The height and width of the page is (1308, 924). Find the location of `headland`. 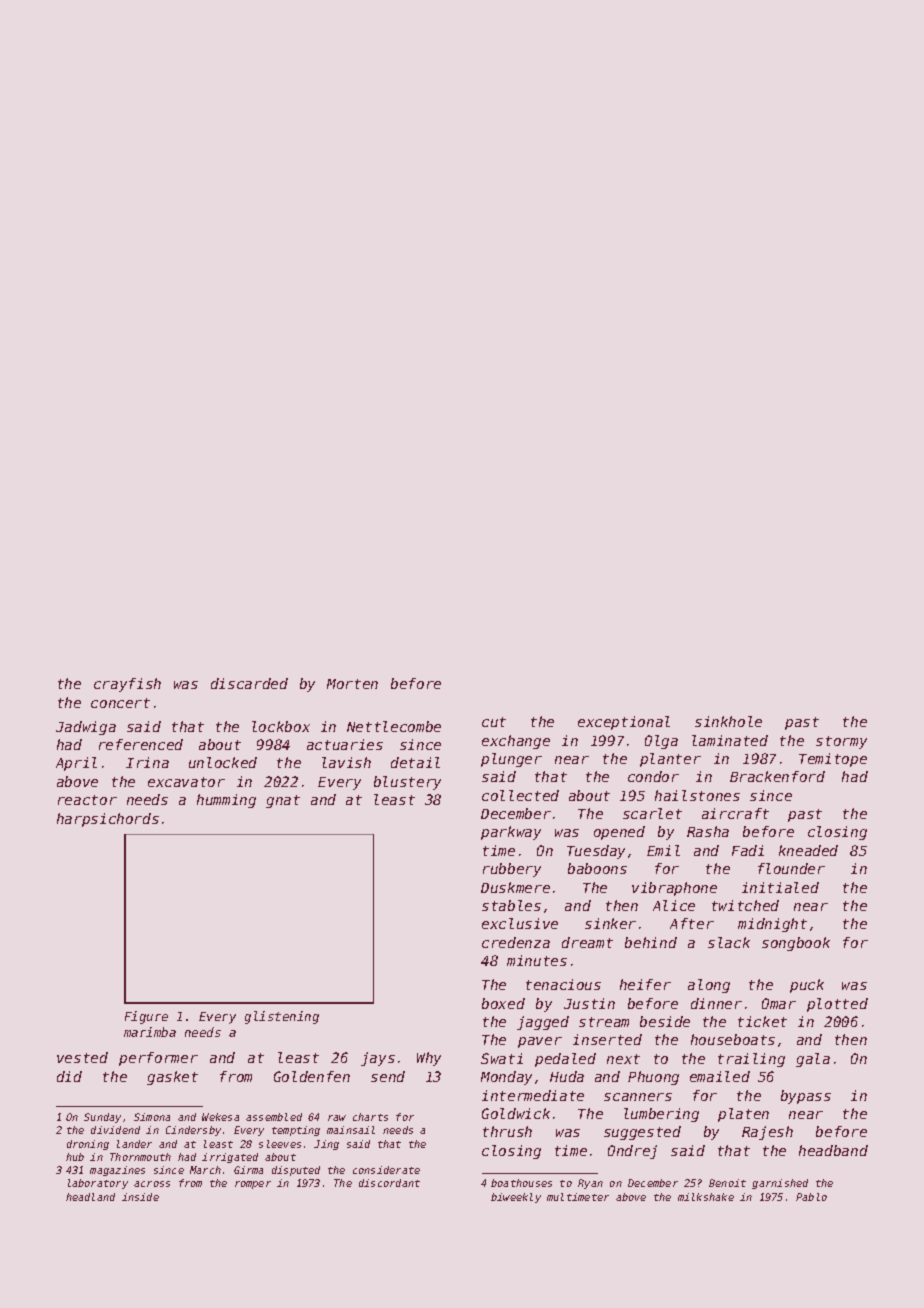

headland is located at coordinates (90, 1197).
